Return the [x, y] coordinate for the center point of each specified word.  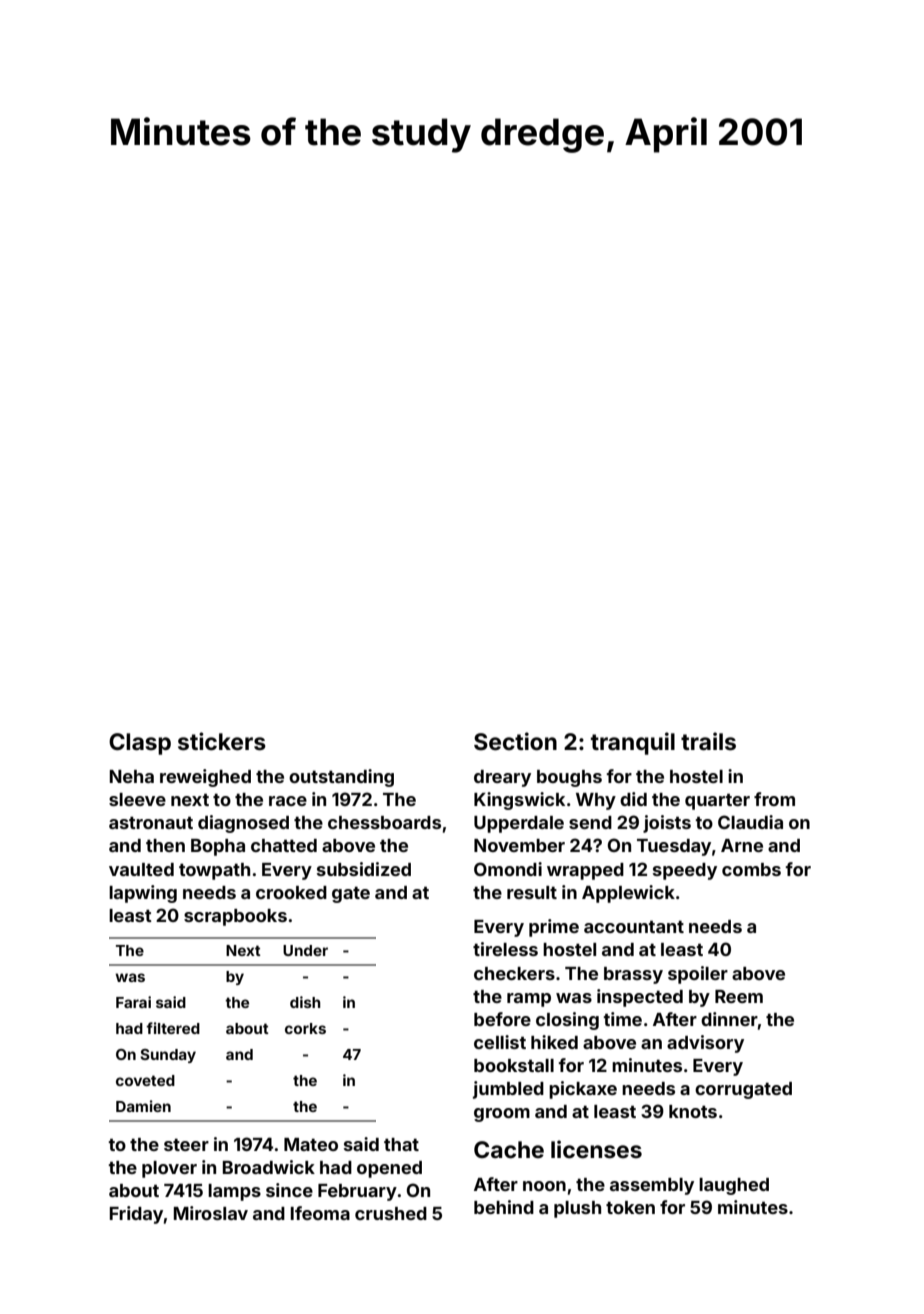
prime [554, 928]
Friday [136, 1215]
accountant [634, 926]
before [502, 1019]
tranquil [633, 743]
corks [305, 1028]
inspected [640, 998]
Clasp [140, 744]
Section [515, 741]
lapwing [143, 894]
